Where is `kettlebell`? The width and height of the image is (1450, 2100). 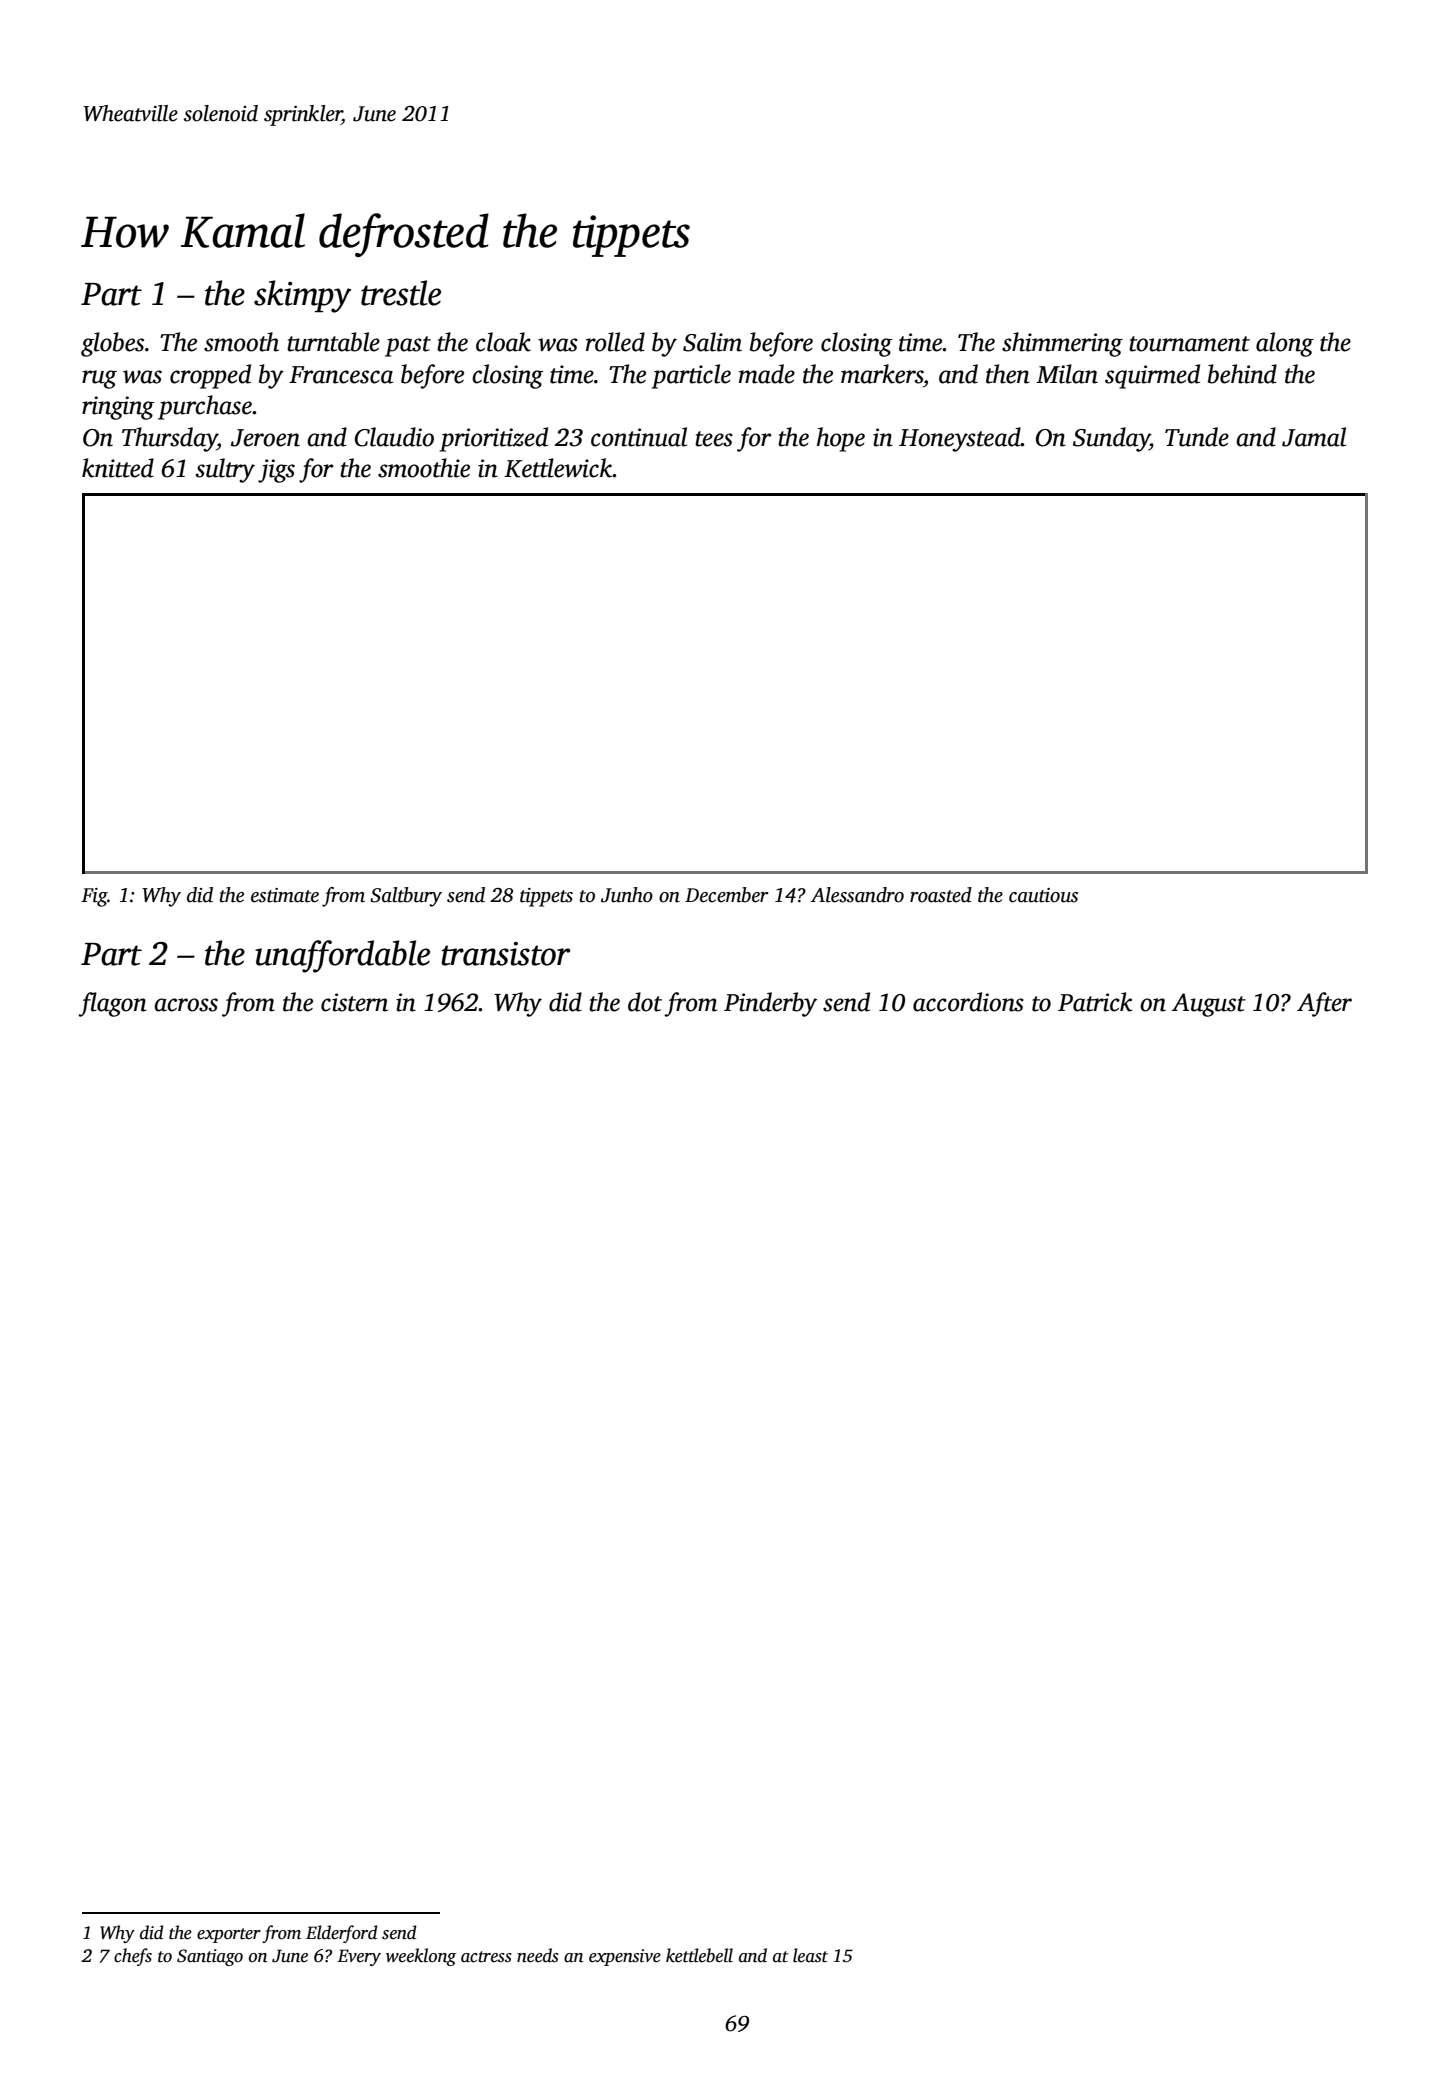 kettlebell is located at coordinates (699, 1955).
